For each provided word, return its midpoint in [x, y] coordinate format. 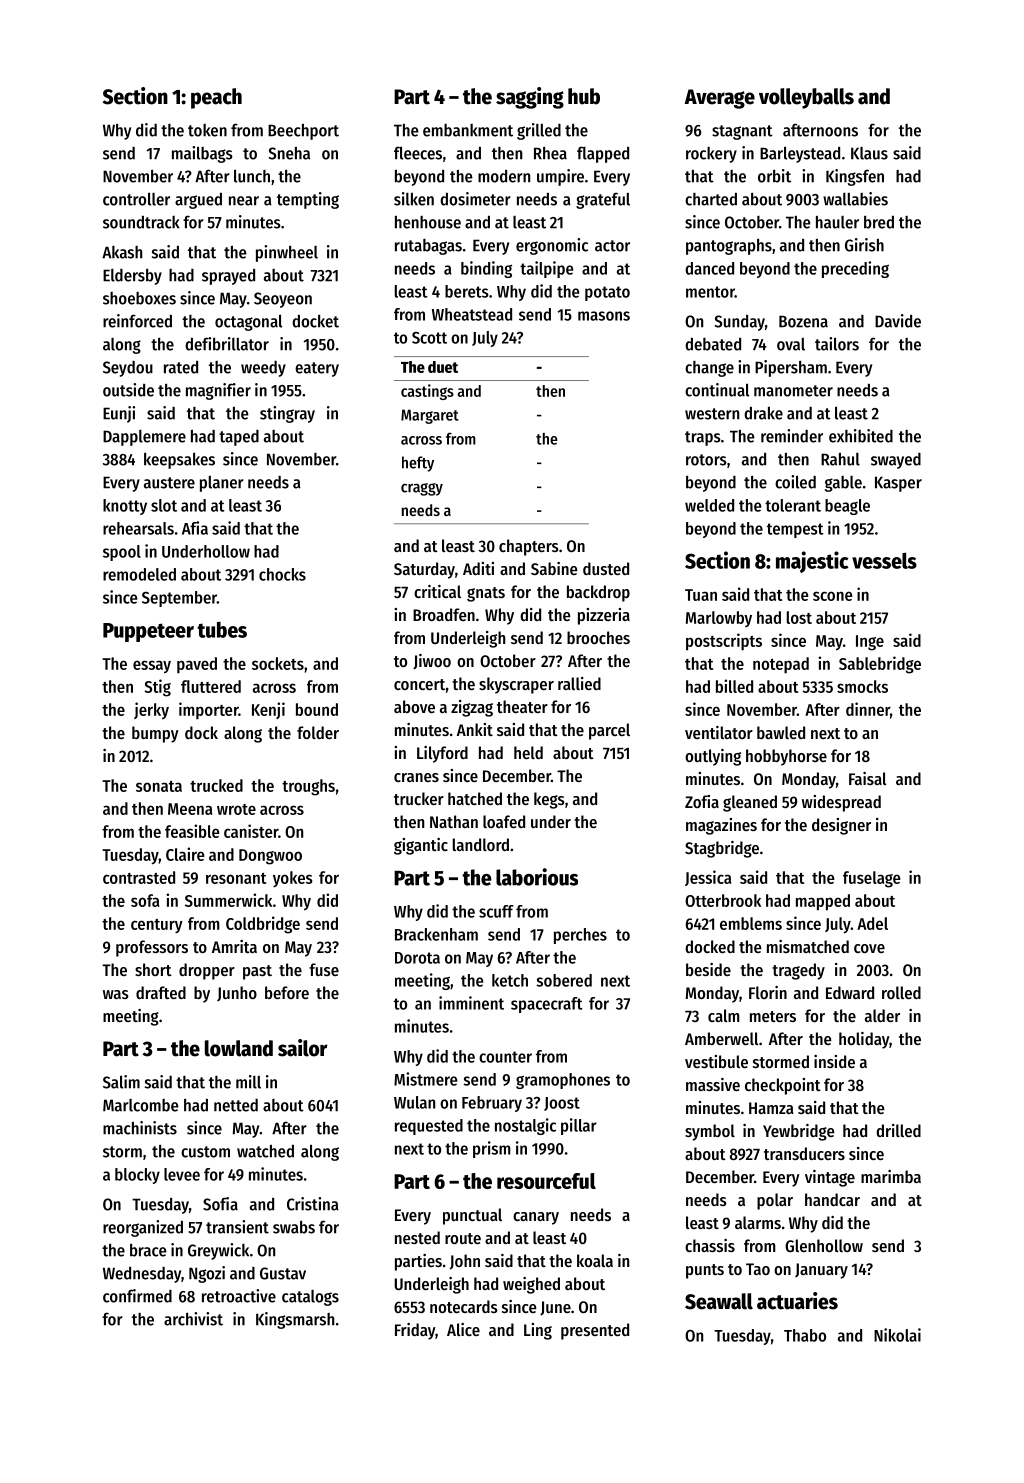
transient [237, 1227]
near [244, 201]
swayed [896, 461]
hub [584, 96]
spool [122, 553]
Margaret [430, 416]
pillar [579, 1126]
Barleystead [800, 154]
